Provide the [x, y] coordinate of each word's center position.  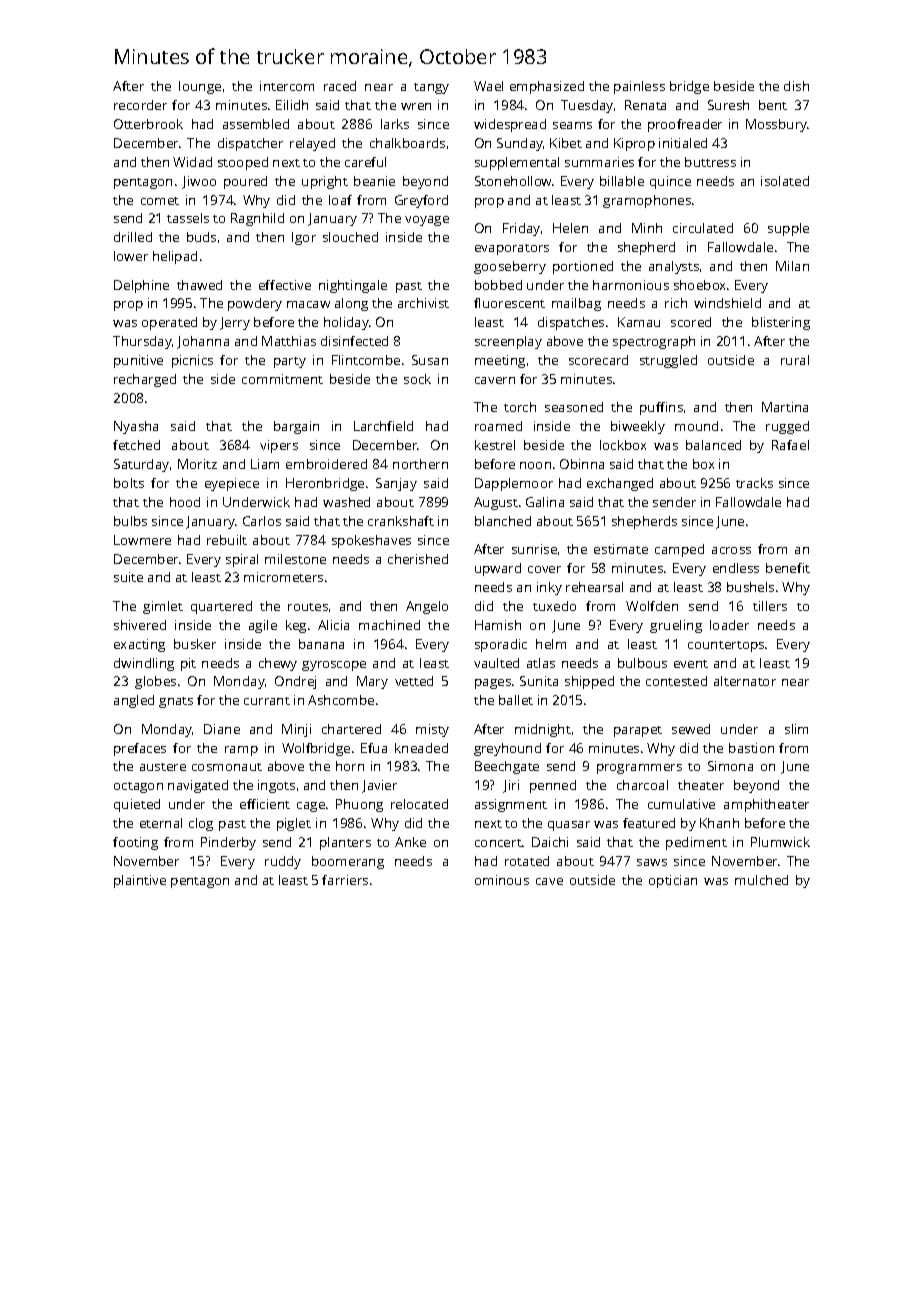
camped [679, 550]
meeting [500, 361]
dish [796, 86]
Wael [488, 86]
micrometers [283, 577]
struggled [668, 361]
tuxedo [554, 606]
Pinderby [228, 843]
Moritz [197, 464]
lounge [200, 87]
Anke [410, 842]
